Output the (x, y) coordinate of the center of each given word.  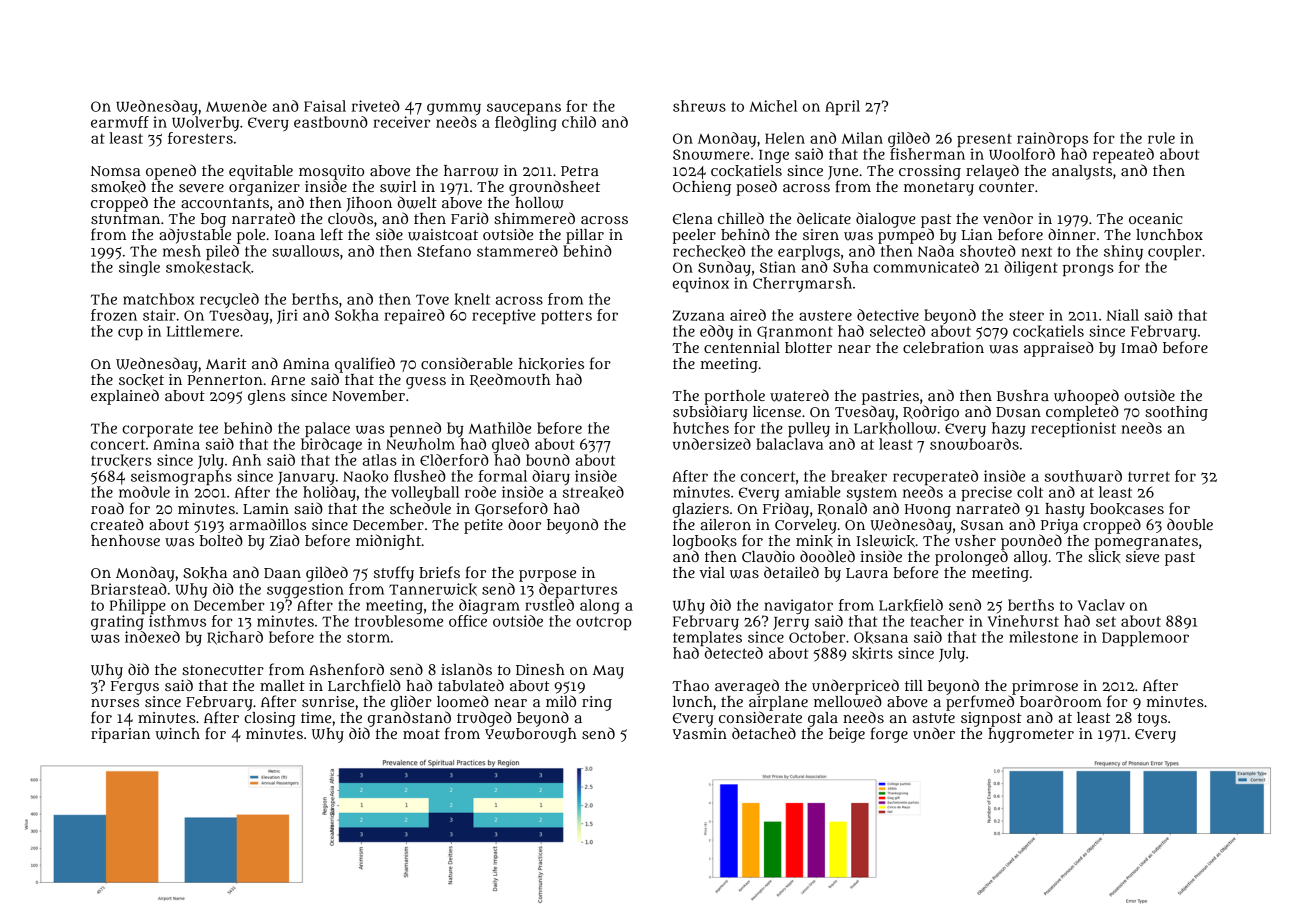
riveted (376, 106)
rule (1161, 138)
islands (466, 669)
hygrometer (1031, 735)
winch (177, 734)
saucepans (524, 109)
